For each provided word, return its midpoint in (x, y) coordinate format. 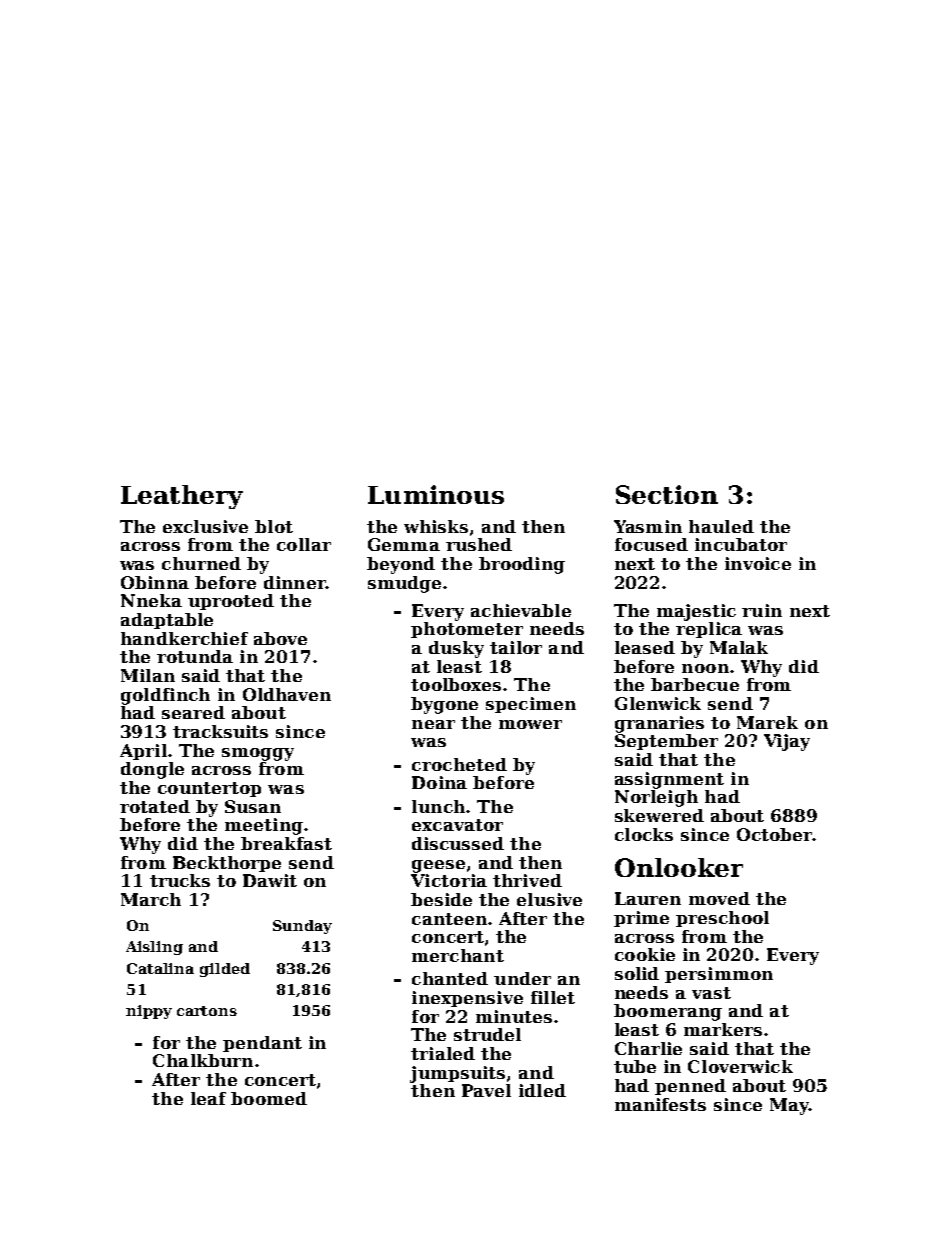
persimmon (719, 975)
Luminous (436, 494)
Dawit (270, 880)
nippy (149, 1012)
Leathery (182, 497)
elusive (549, 899)
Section (667, 494)
